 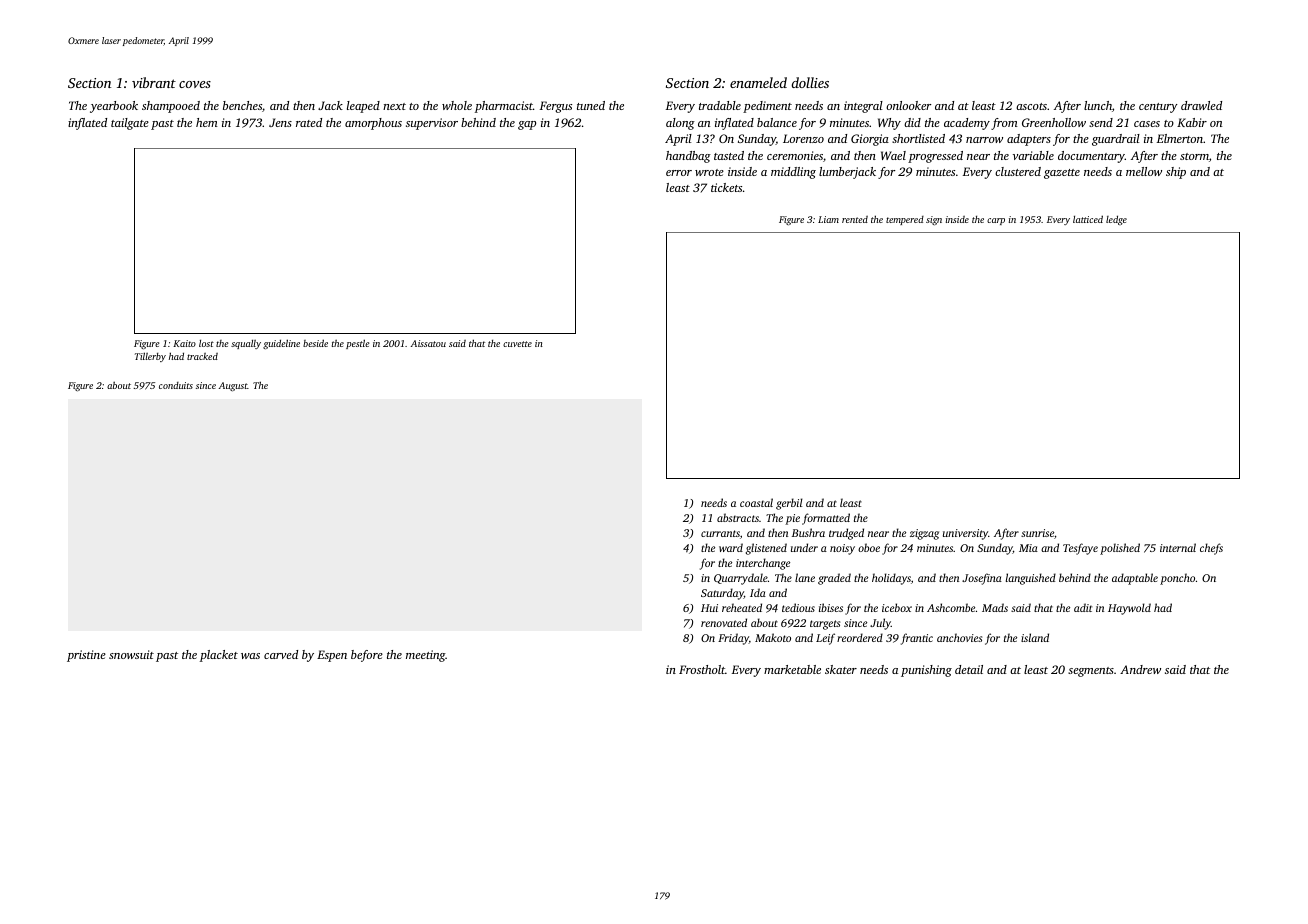 I want to click on currants, so click(x=720, y=533).
